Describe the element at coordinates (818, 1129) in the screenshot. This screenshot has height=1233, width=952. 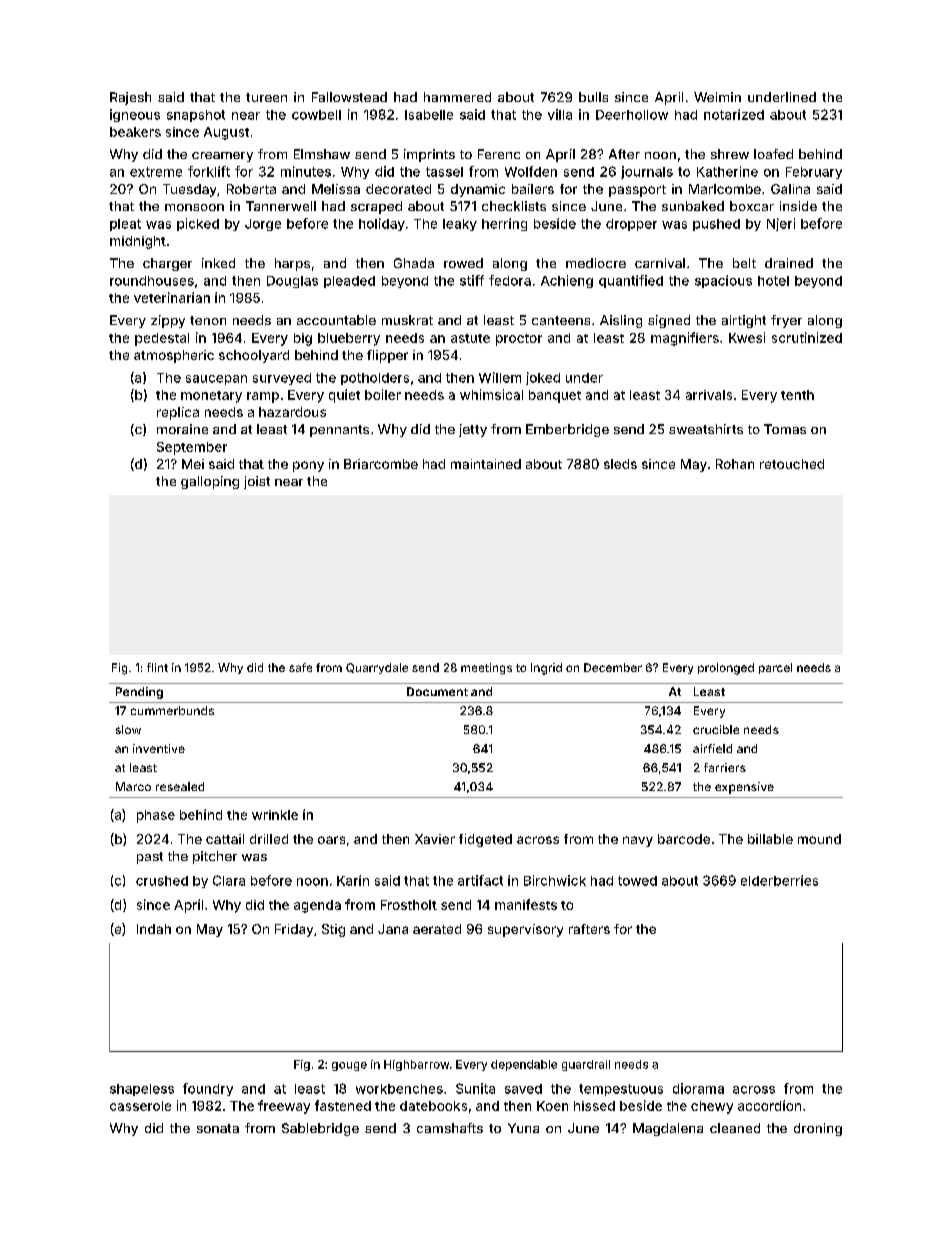
I see `droning` at that location.
